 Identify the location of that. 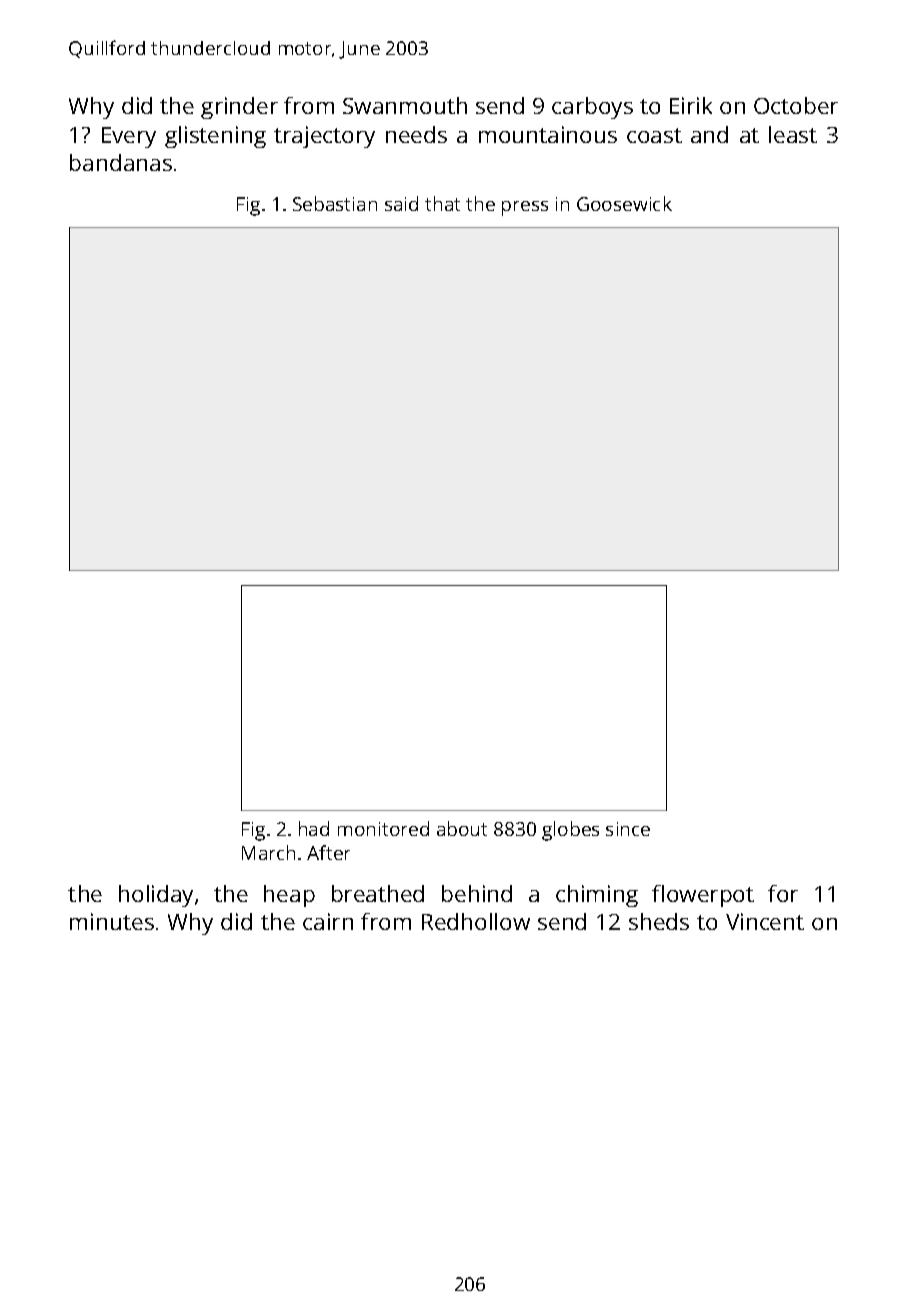
(442, 203).
